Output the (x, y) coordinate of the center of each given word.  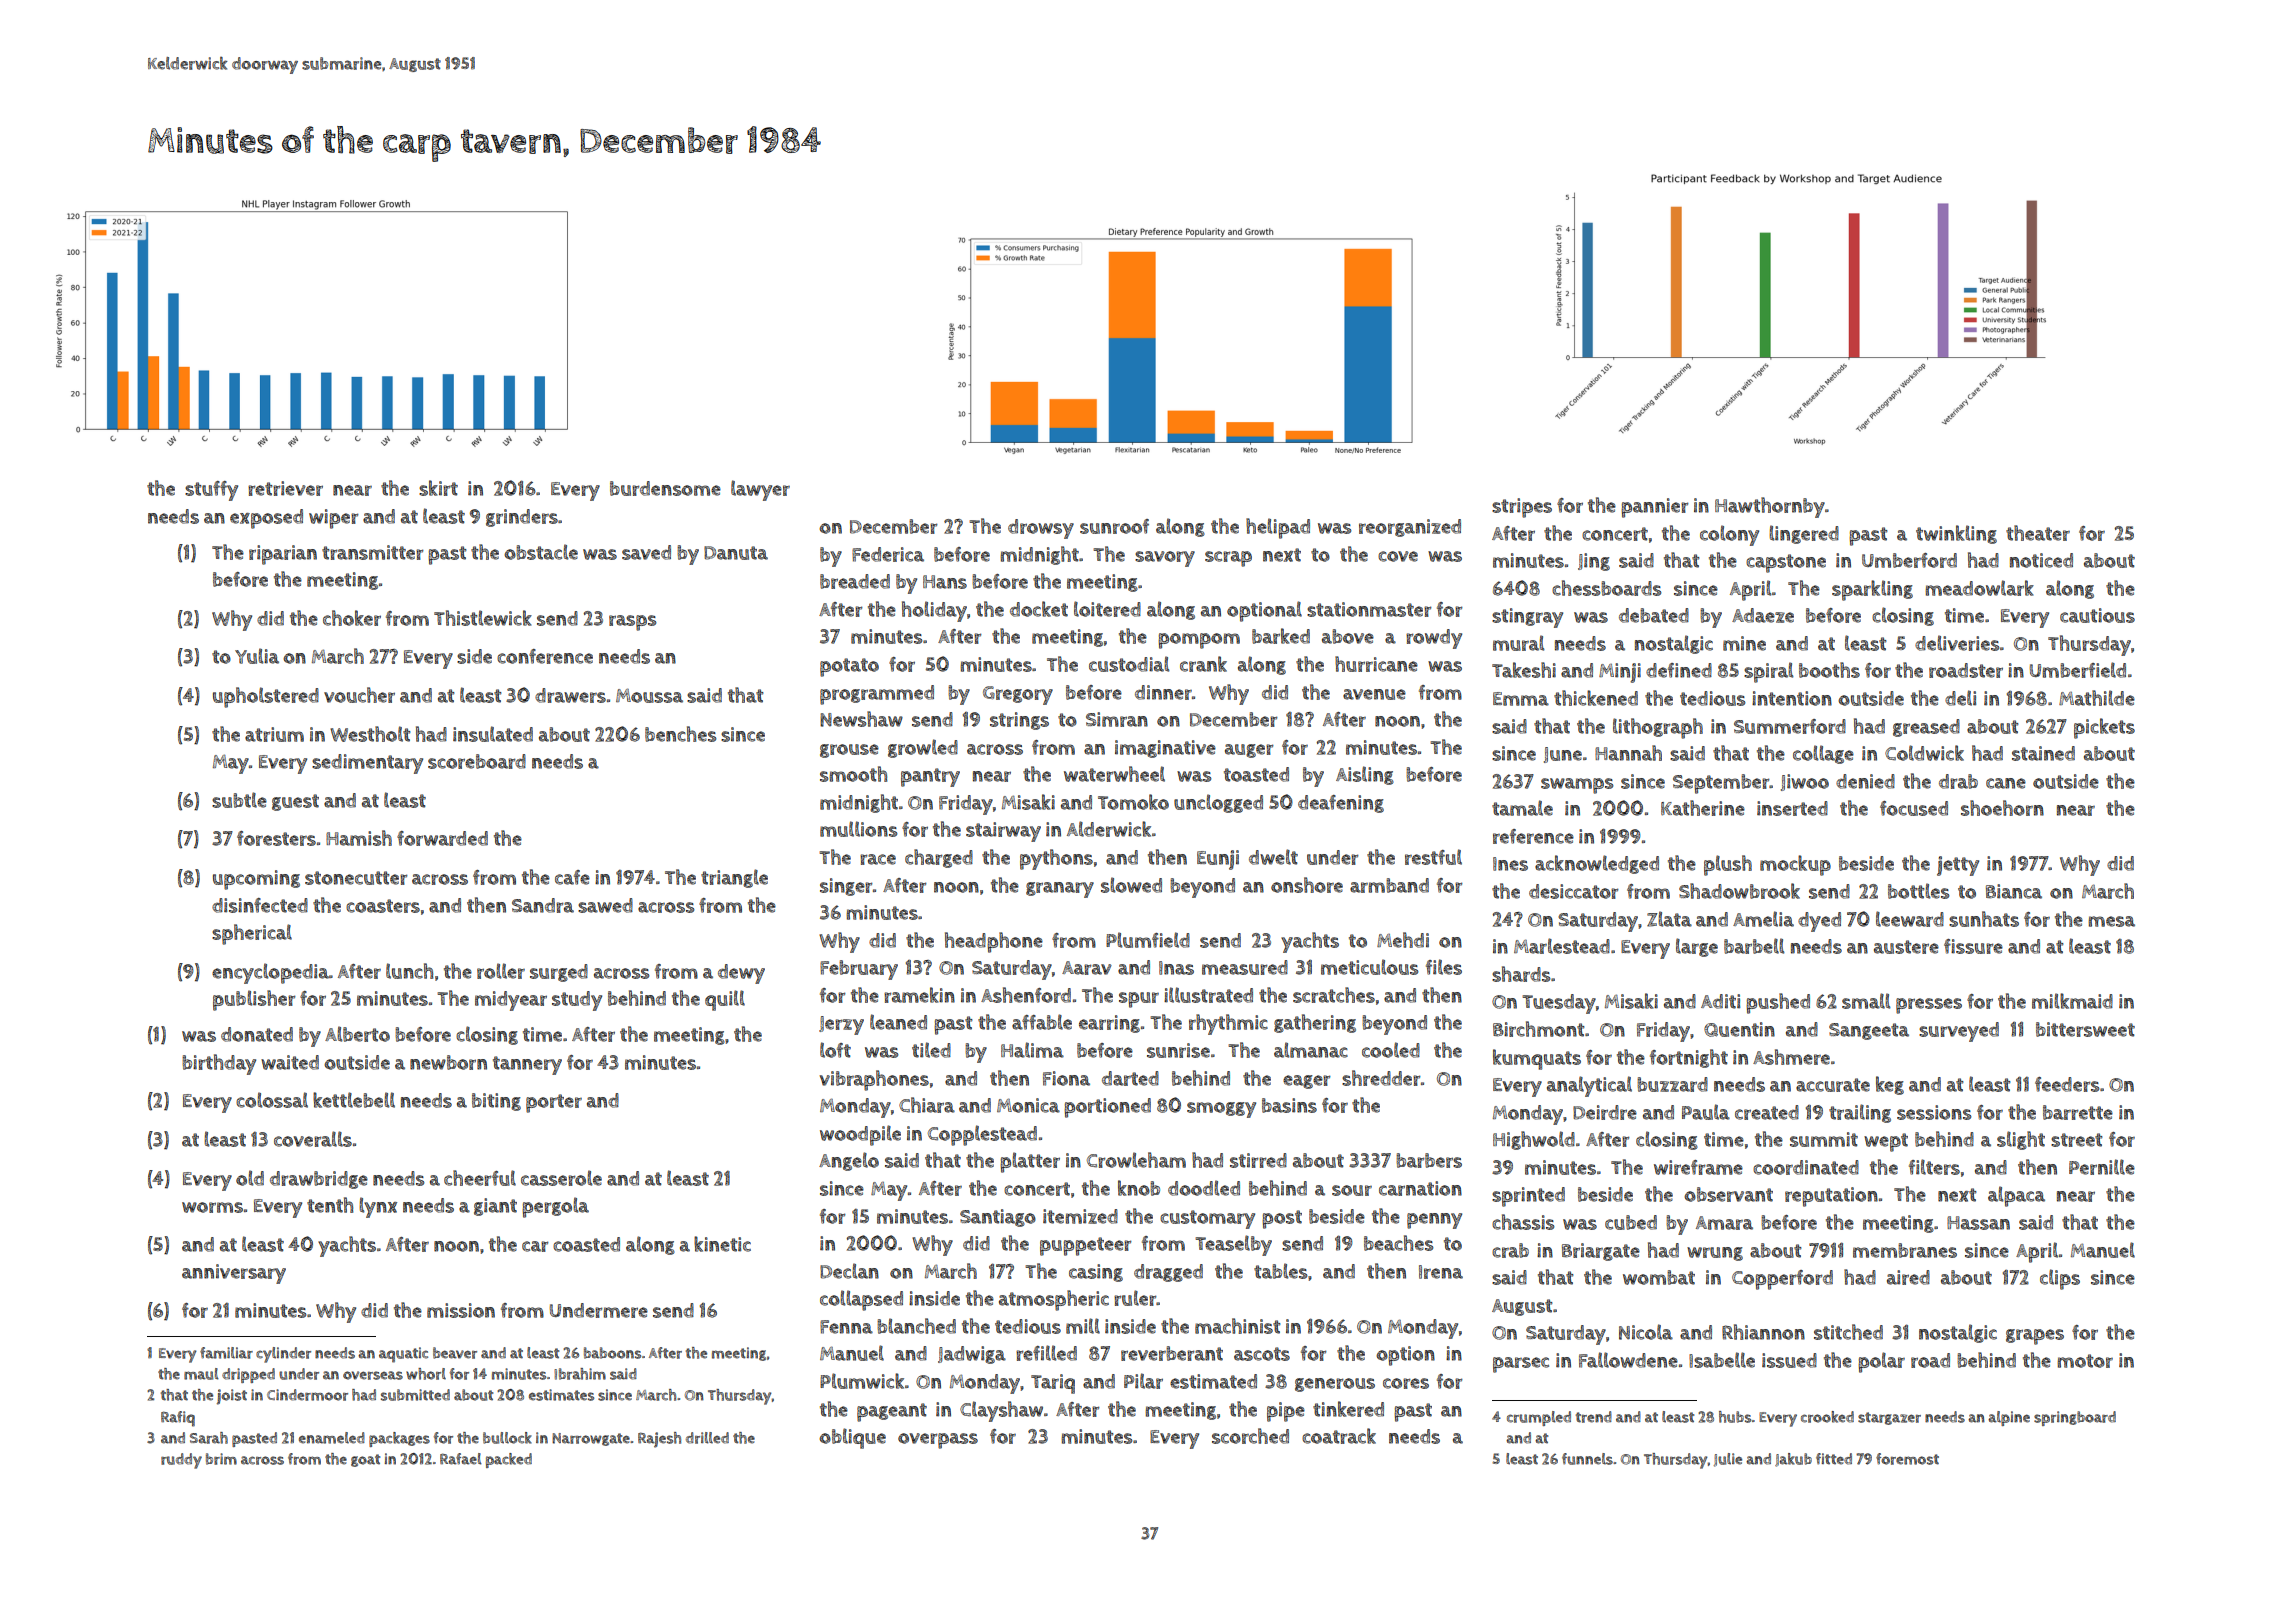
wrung (1715, 1254)
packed (509, 1460)
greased (1926, 728)
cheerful (480, 1178)
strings (1019, 721)
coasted (586, 1244)
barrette (2078, 1112)
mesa (2111, 921)
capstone (1786, 563)
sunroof (1114, 526)
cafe (572, 877)
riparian (283, 555)
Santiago (998, 1218)
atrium (274, 734)
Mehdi (1403, 940)
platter (1030, 1162)
